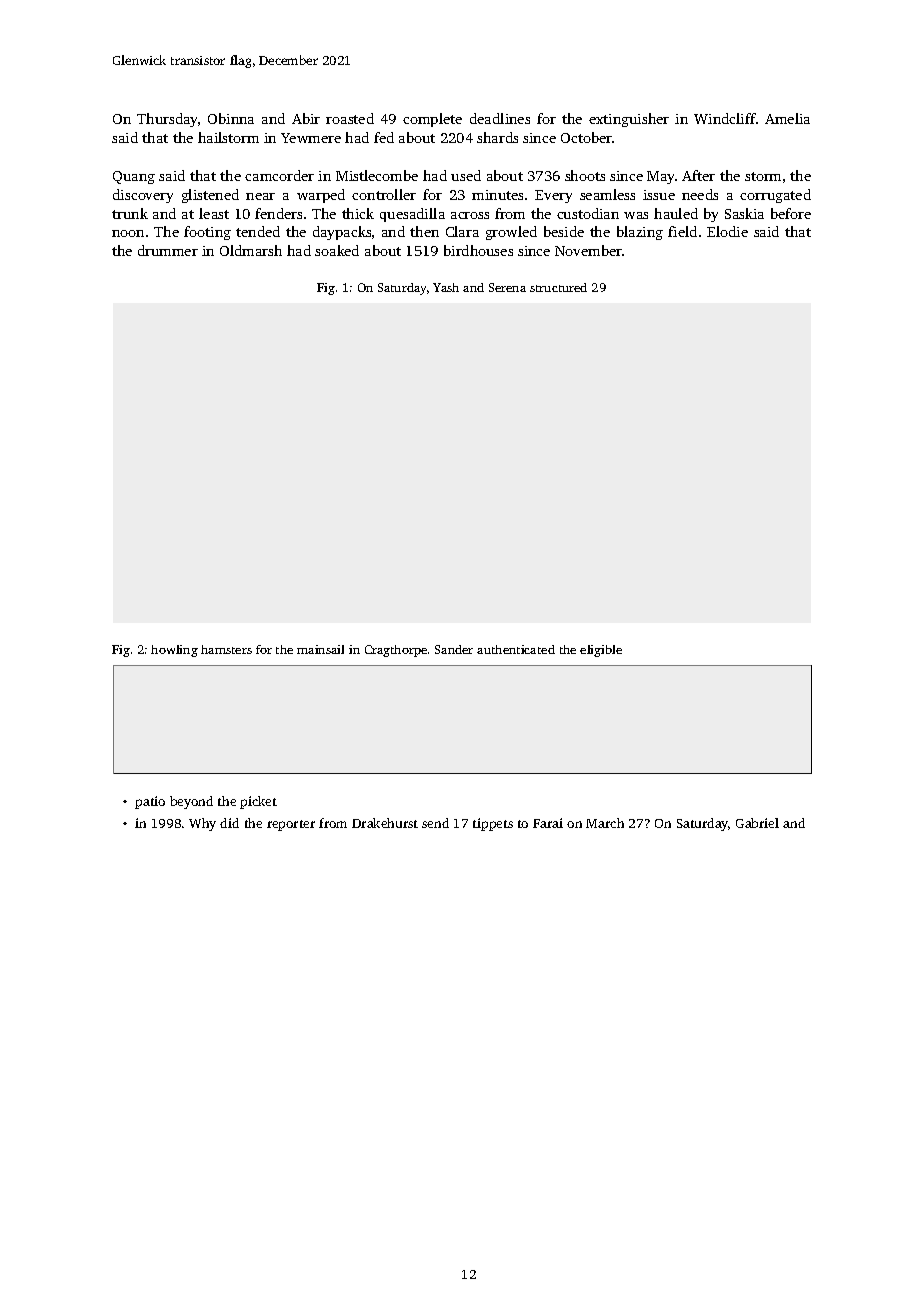 This screenshot has height=1308, width=924. I want to click on eligible, so click(601, 651).
